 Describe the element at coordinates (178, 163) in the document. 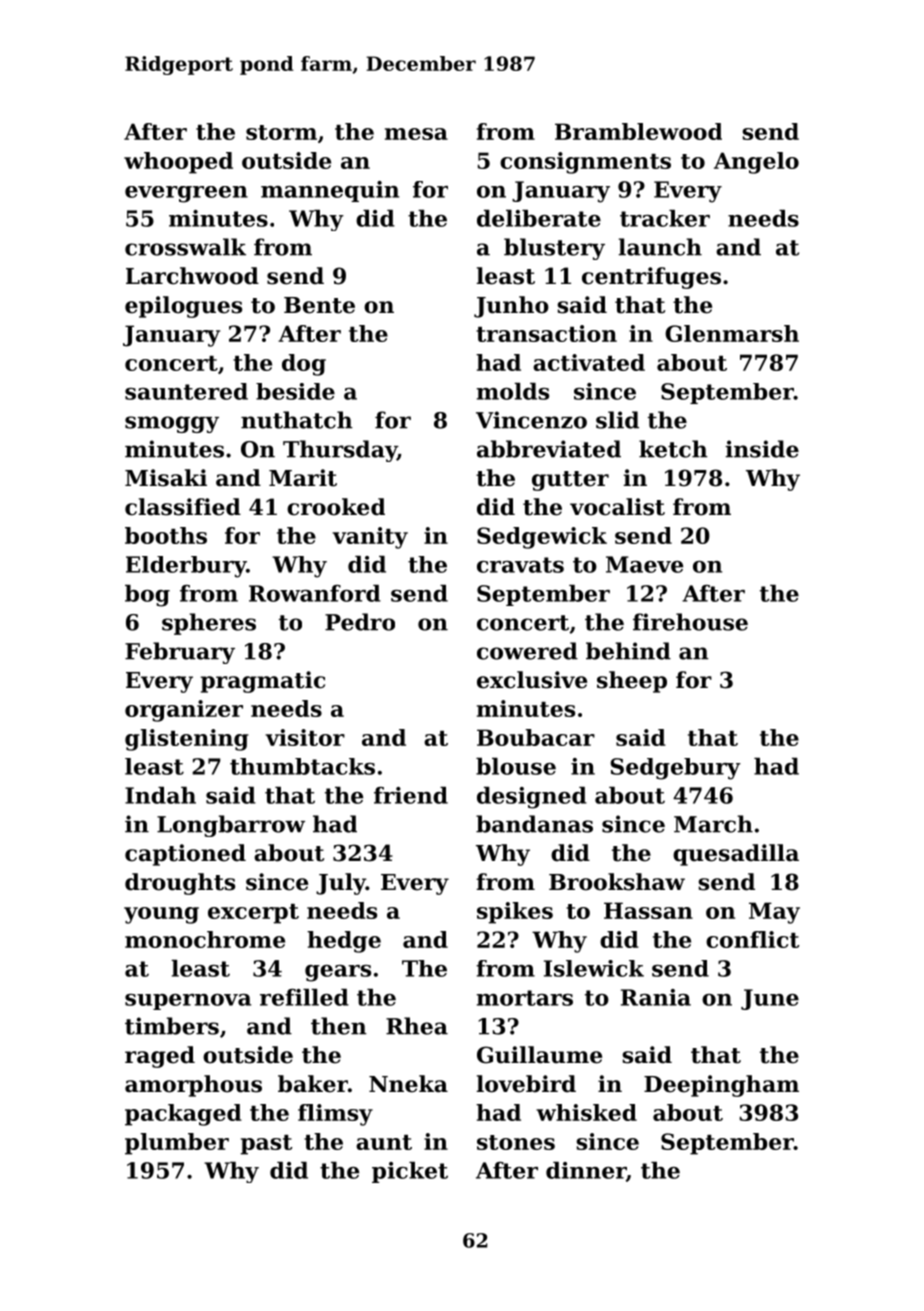

I see `whooped` at that location.
